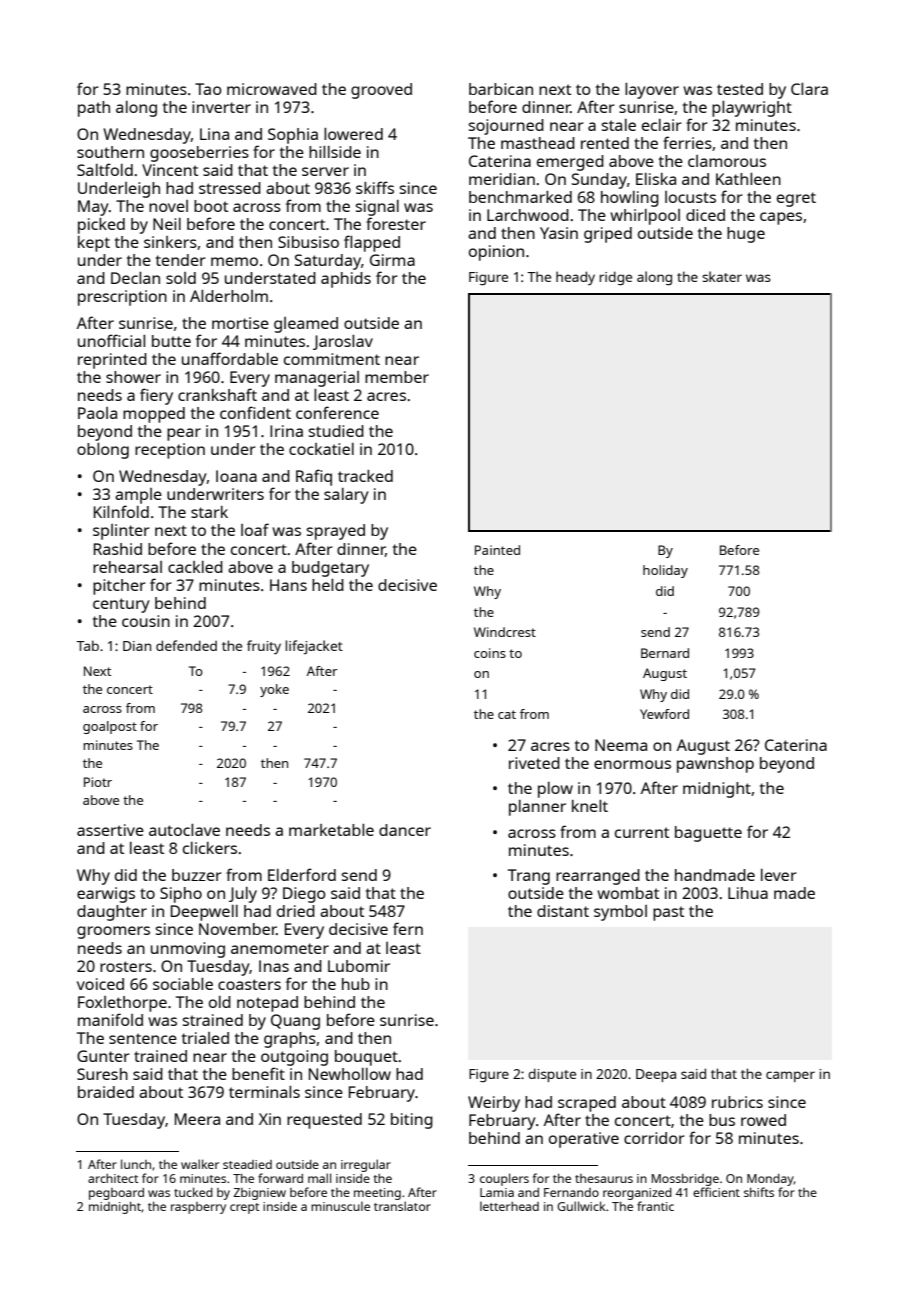  What do you see at coordinates (116, 1194) in the image?
I see `pegboard` at bounding box center [116, 1194].
